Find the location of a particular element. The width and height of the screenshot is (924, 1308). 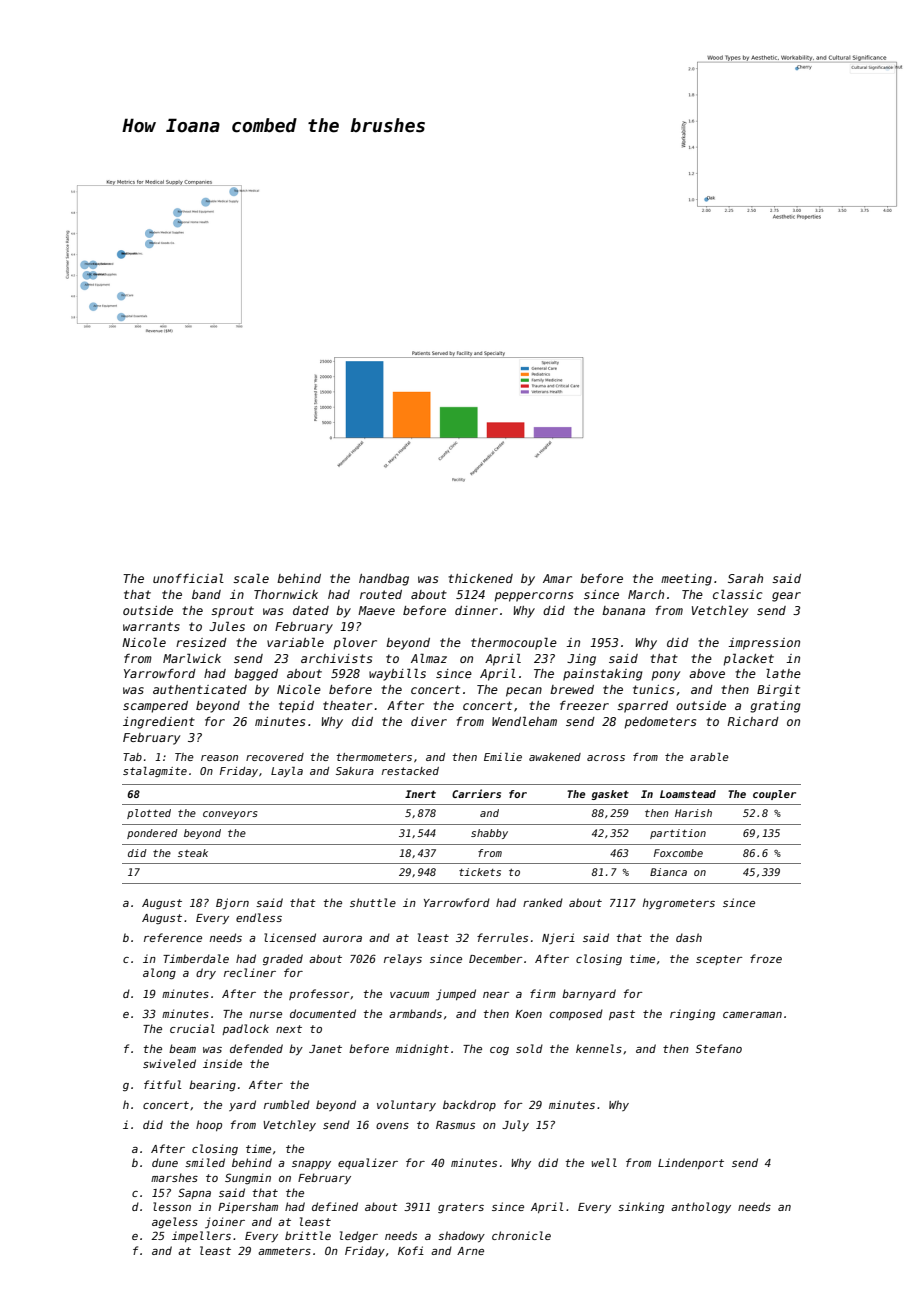

Almaz is located at coordinates (429, 658).
